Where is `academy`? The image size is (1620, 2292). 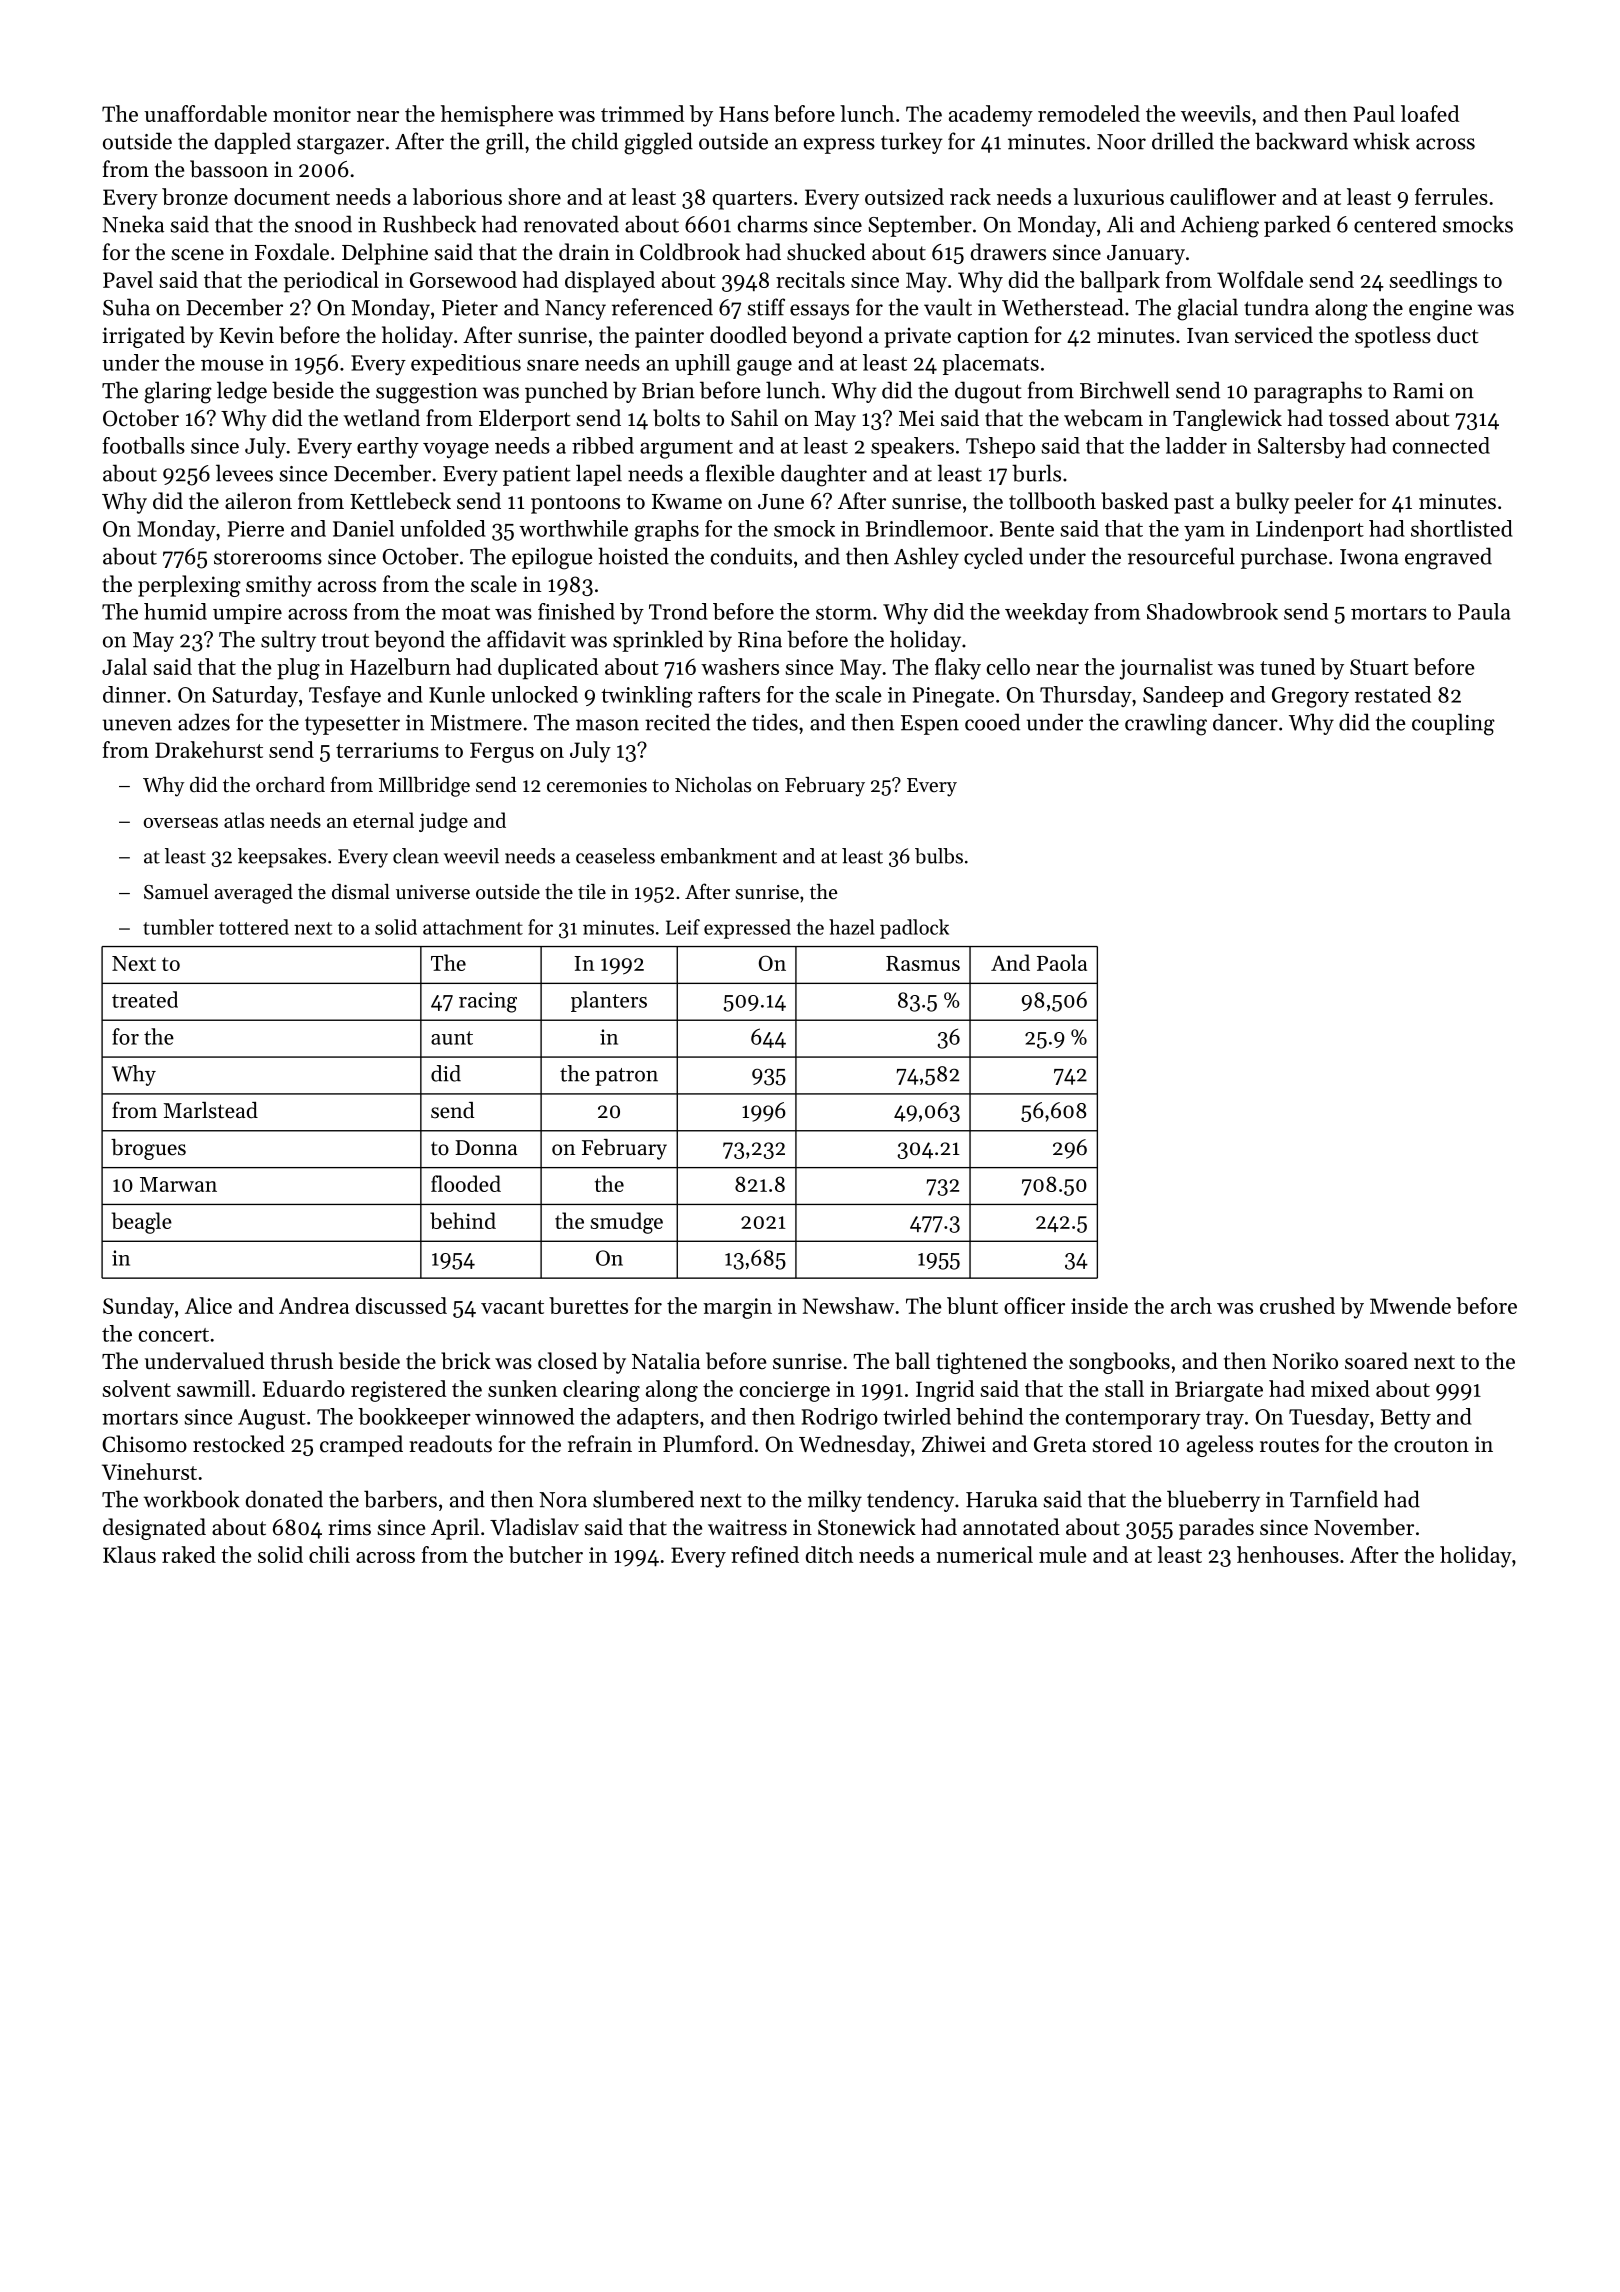
academy is located at coordinates (991, 116).
